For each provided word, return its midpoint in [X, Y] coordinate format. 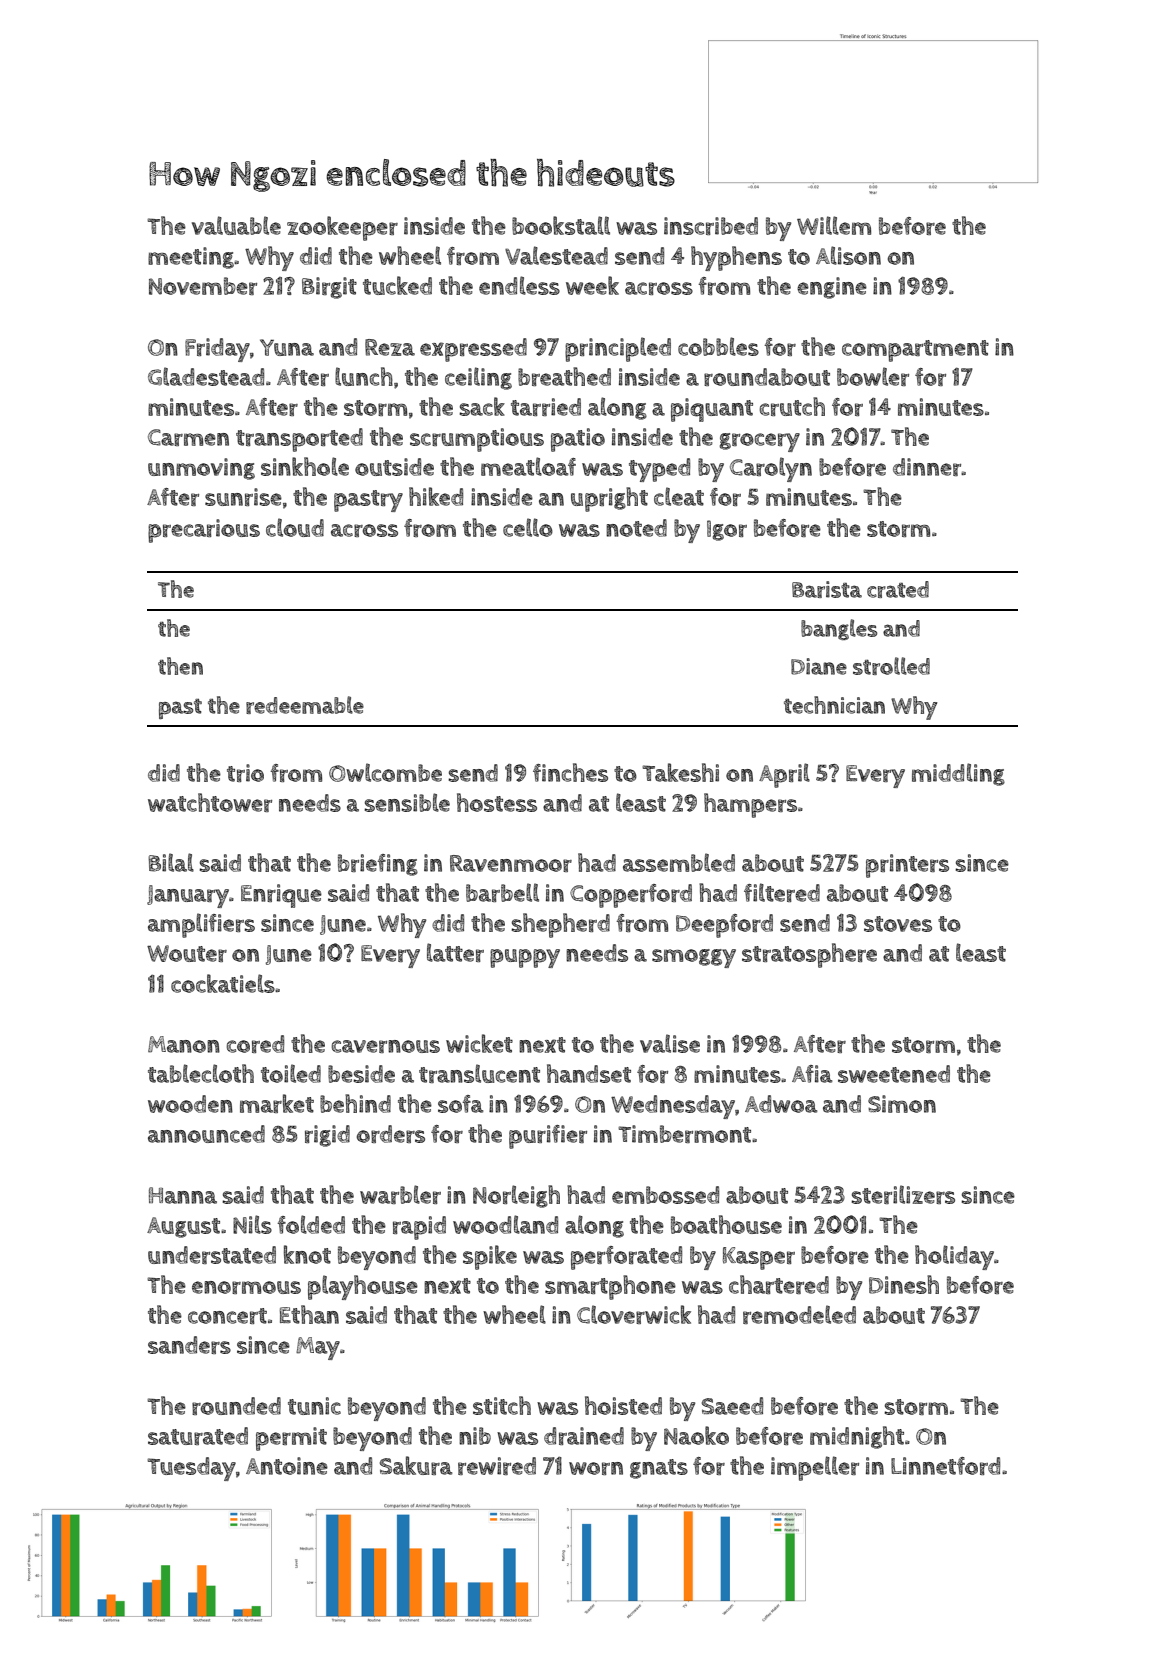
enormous [246, 1287]
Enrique [281, 896]
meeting [191, 258]
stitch [502, 1405]
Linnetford [945, 1466]
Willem [834, 225]
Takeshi [680, 772]
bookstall [561, 225]
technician [834, 705]
